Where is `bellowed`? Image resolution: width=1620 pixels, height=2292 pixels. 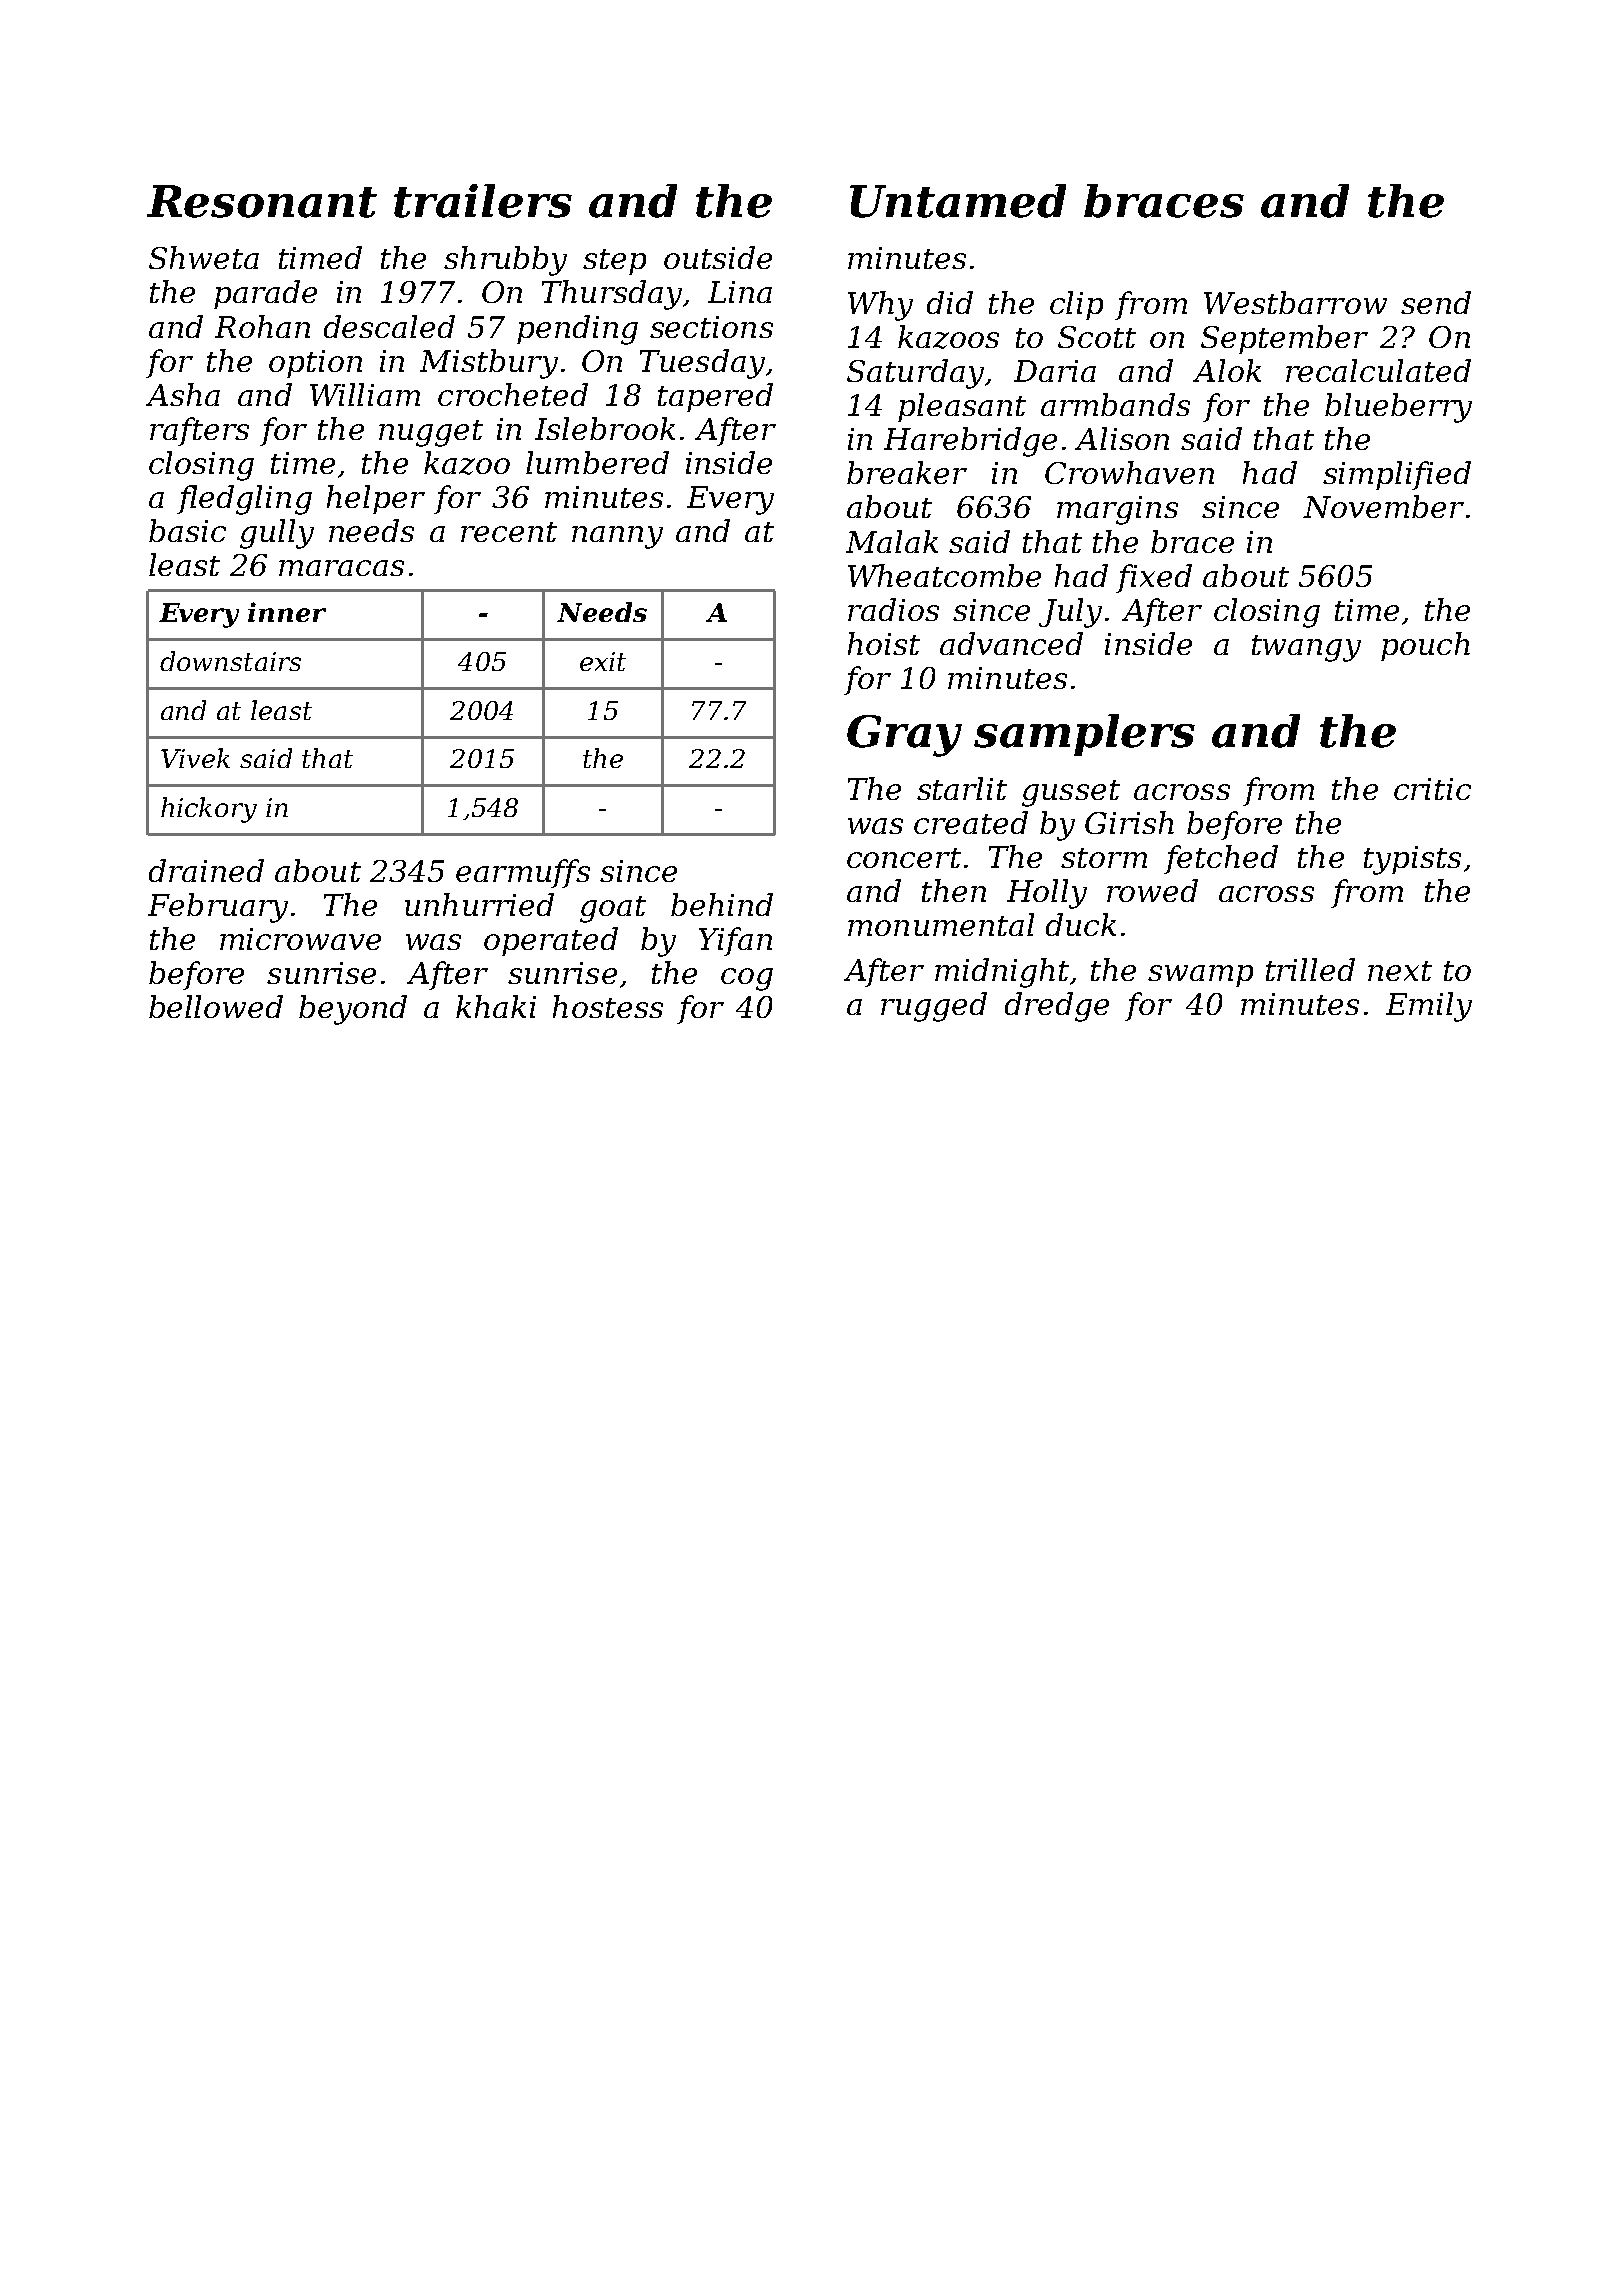 bellowed is located at coordinates (216, 1006).
